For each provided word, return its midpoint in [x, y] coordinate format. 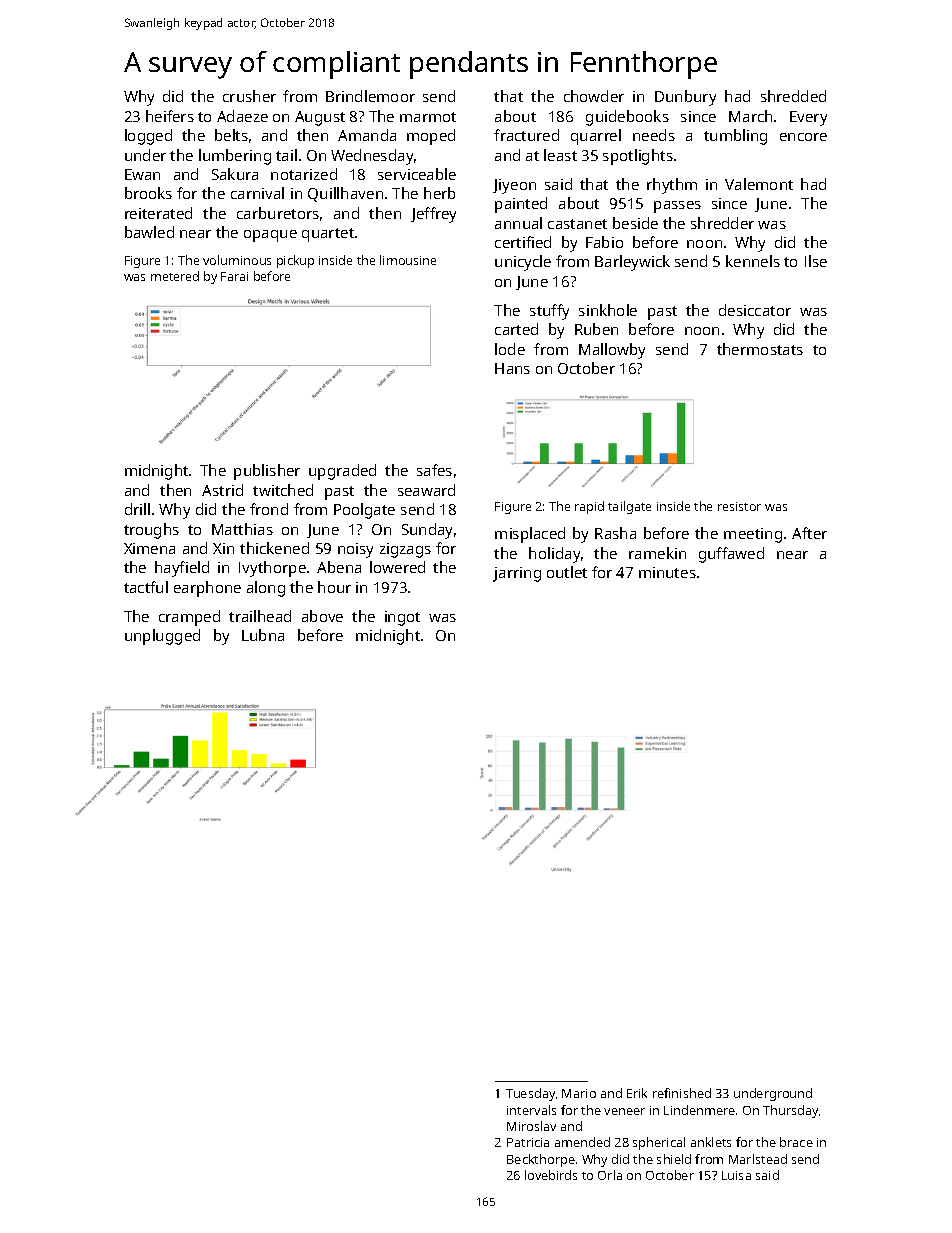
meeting [753, 535]
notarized [304, 174]
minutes [667, 572]
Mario [579, 1093]
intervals [531, 1110]
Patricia [528, 1142]
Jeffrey [433, 215]
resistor [739, 506]
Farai [234, 276]
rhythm [672, 186]
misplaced [530, 535]
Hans [512, 368]
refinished [682, 1093]
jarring [517, 574]
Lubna [263, 635]
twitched [283, 490]
